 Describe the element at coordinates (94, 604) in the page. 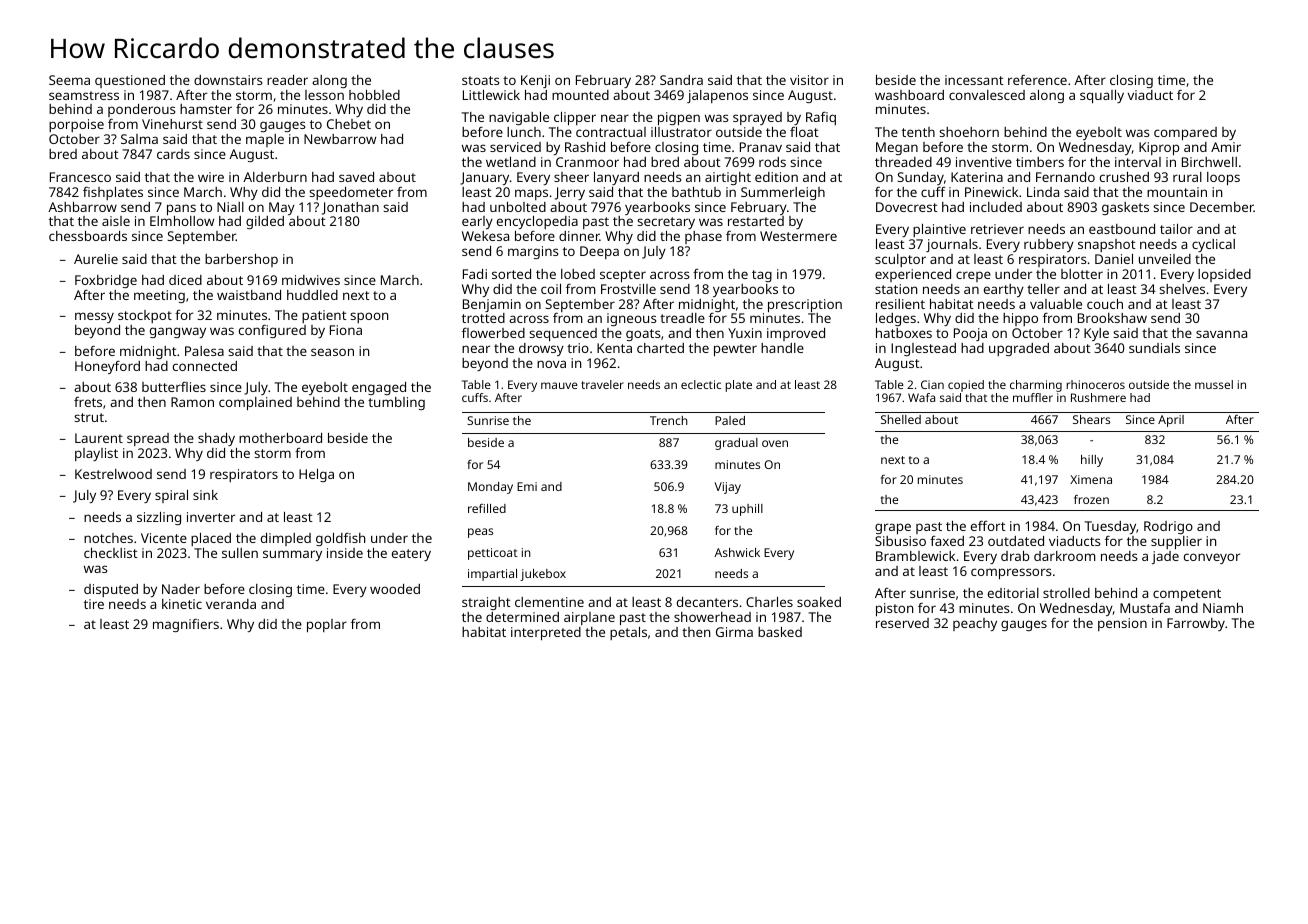

I see `tire` at that location.
